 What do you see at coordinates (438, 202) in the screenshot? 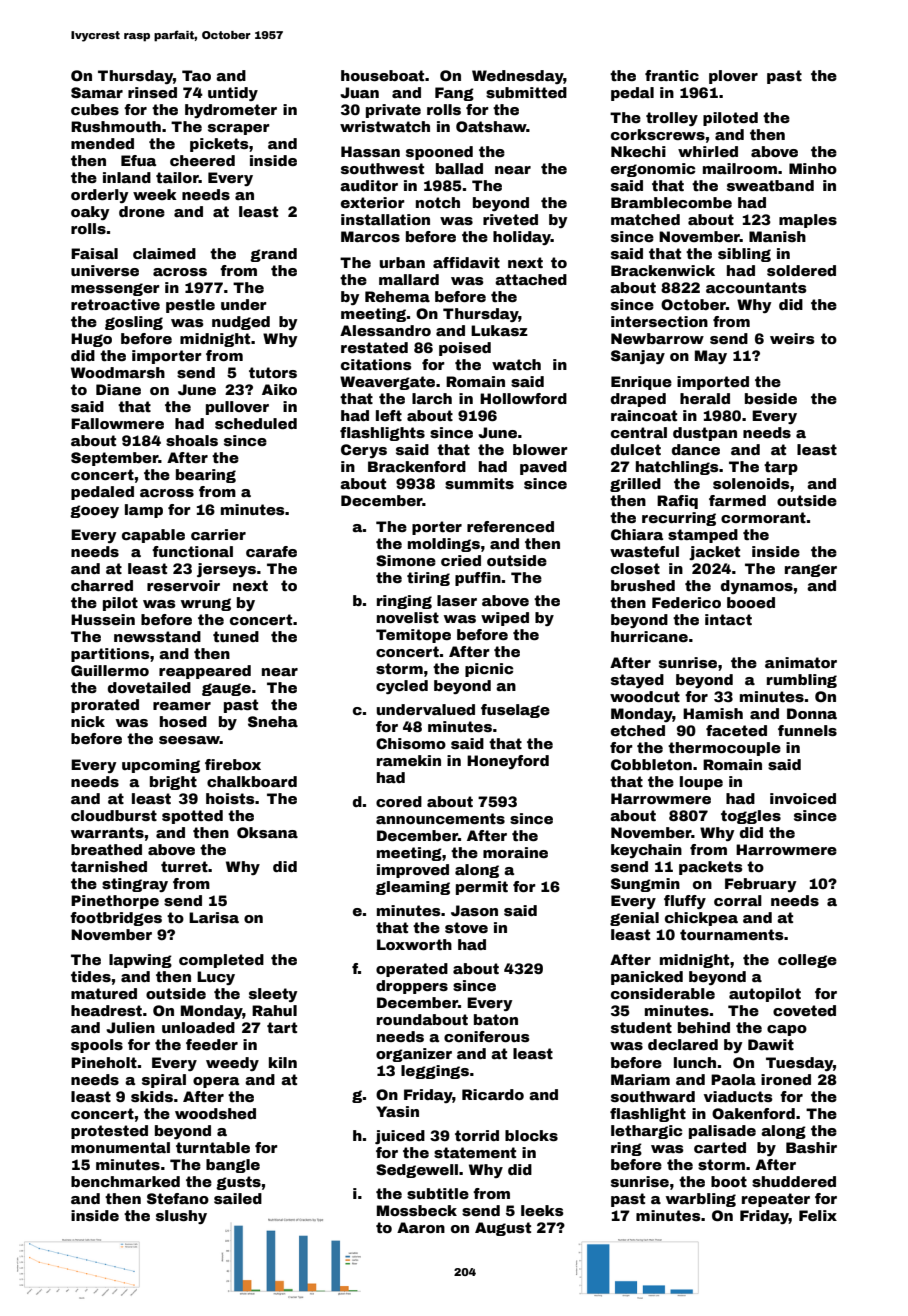
I see `notch` at bounding box center [438, 202].
